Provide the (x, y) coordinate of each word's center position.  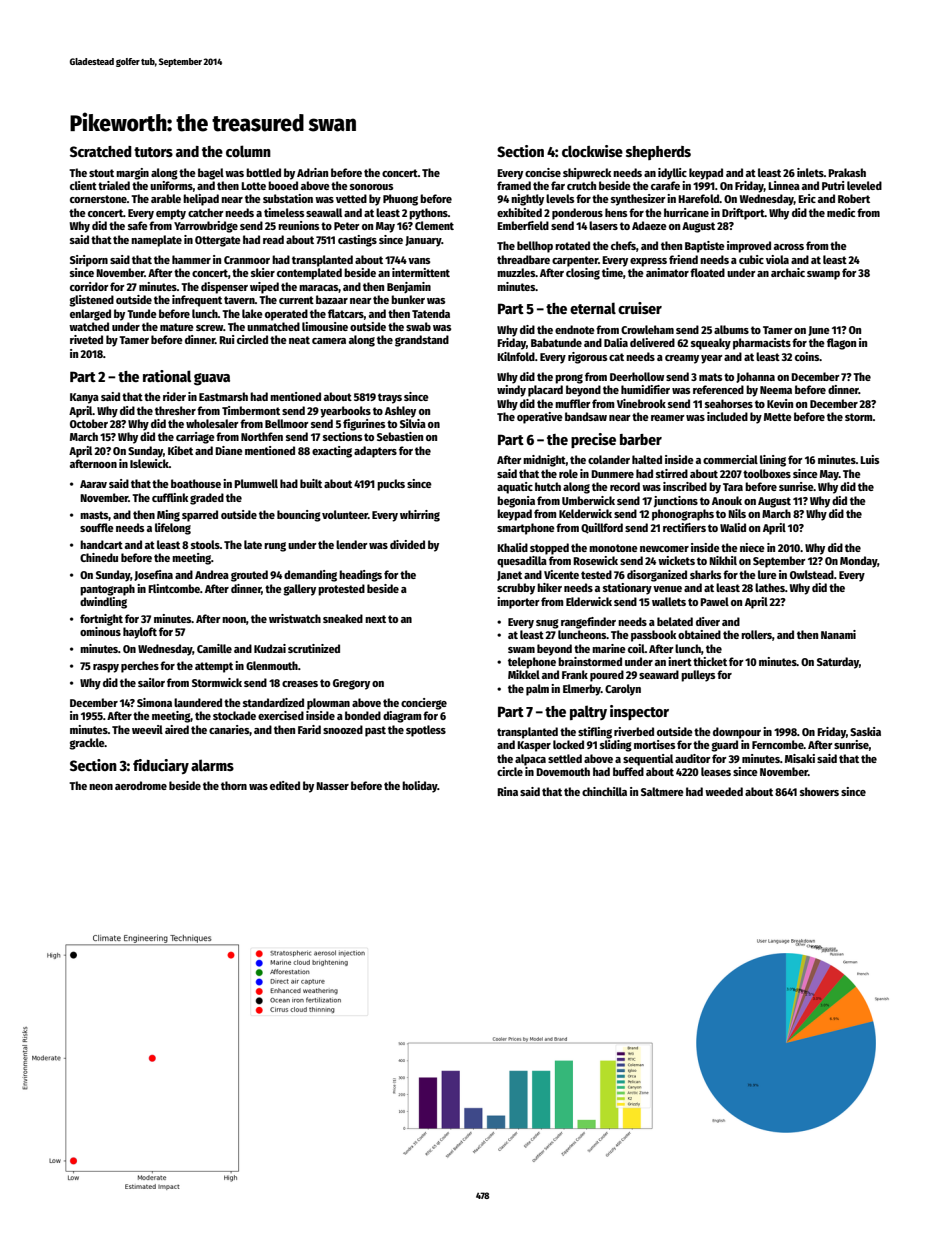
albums (731, 329)
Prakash (847, 172)
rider (174, 396)
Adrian (312, 172)
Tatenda (431, 313)
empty (171, 214)
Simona (154, 702)
